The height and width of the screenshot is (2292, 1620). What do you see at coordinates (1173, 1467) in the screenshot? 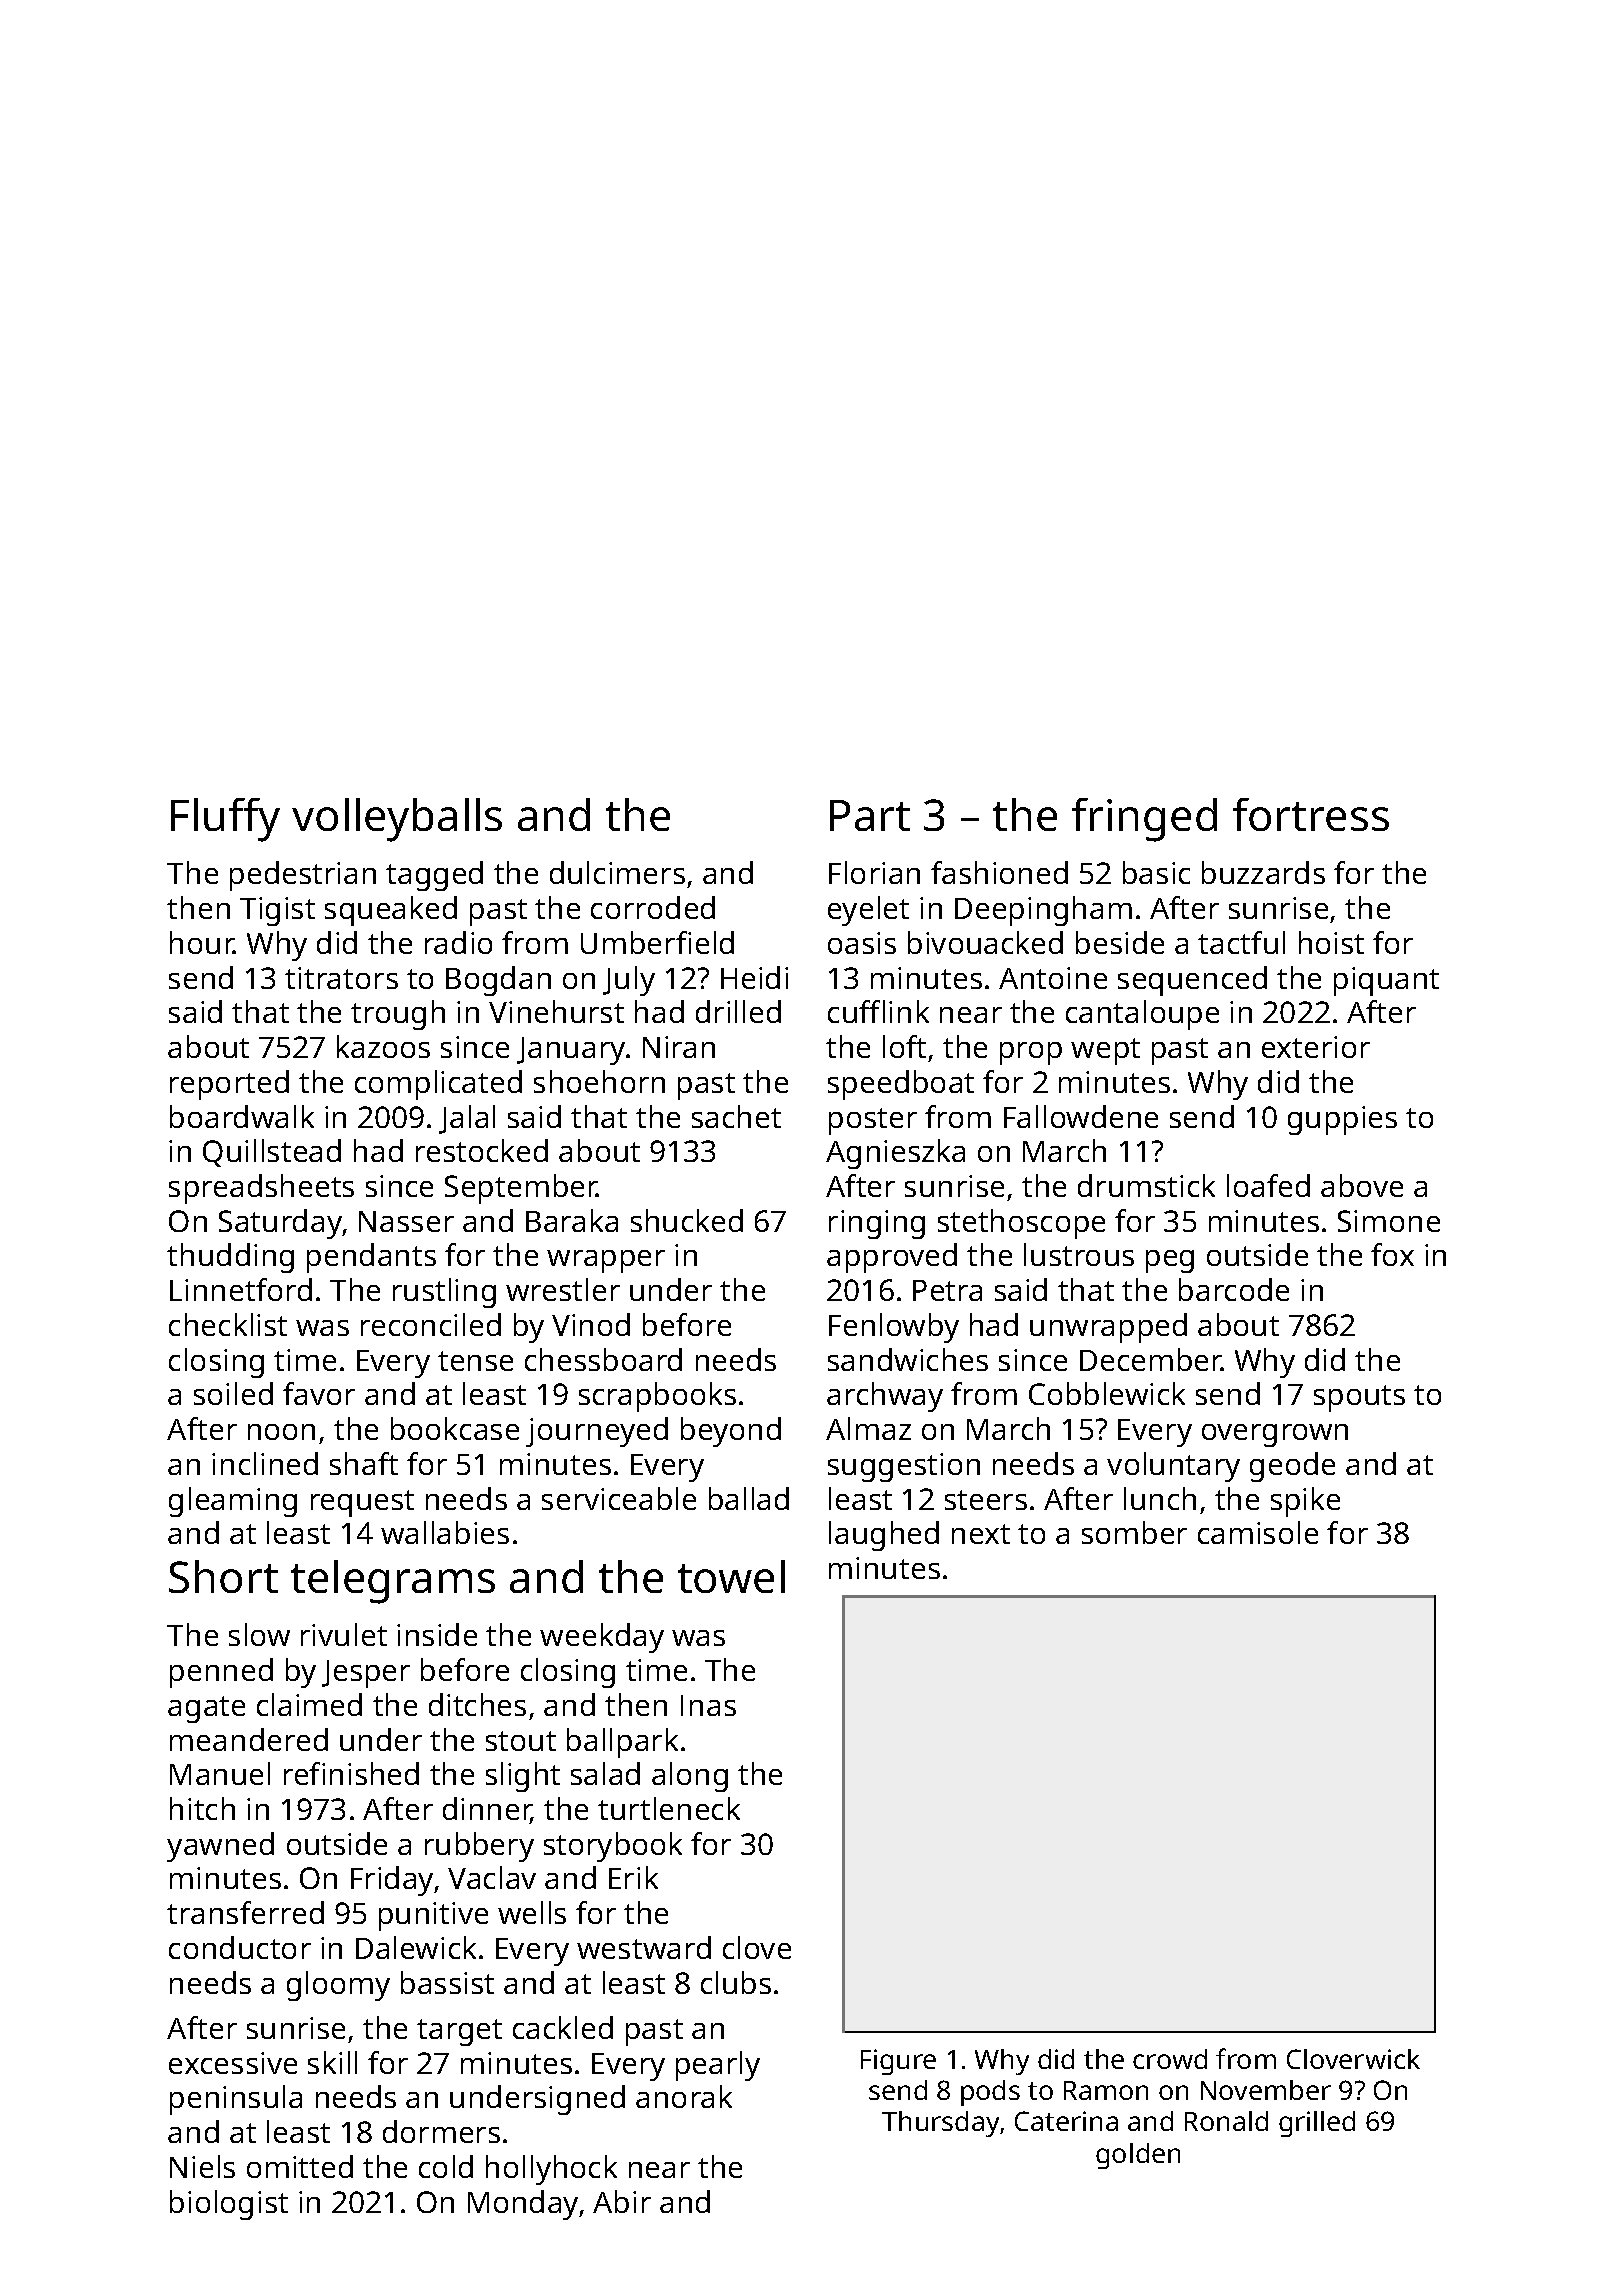
I see `voluntary` at bounding box center [1173, 1467].
